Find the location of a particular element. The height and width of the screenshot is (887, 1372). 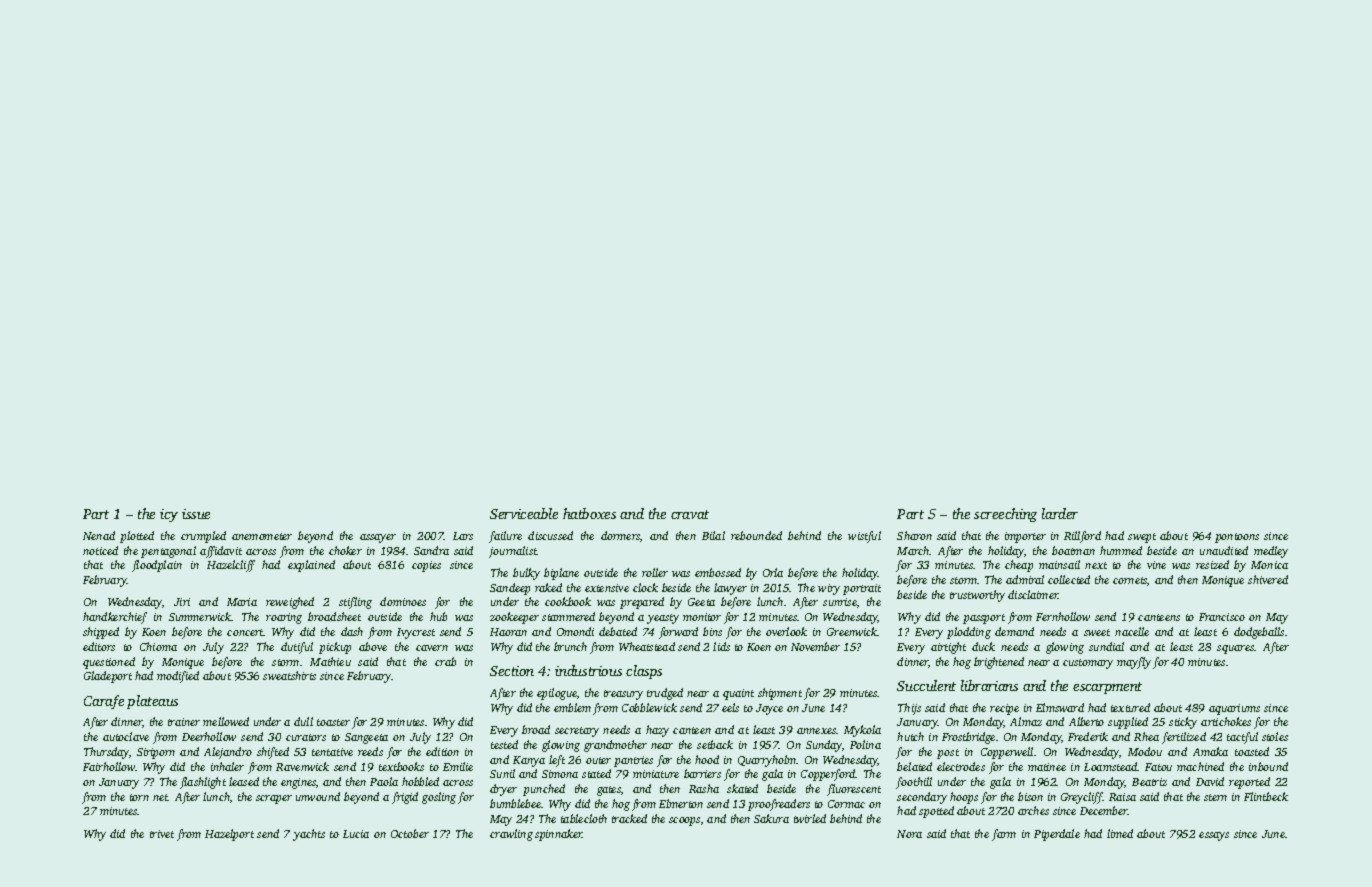

rebounded is located at coordinates (756, 535).
